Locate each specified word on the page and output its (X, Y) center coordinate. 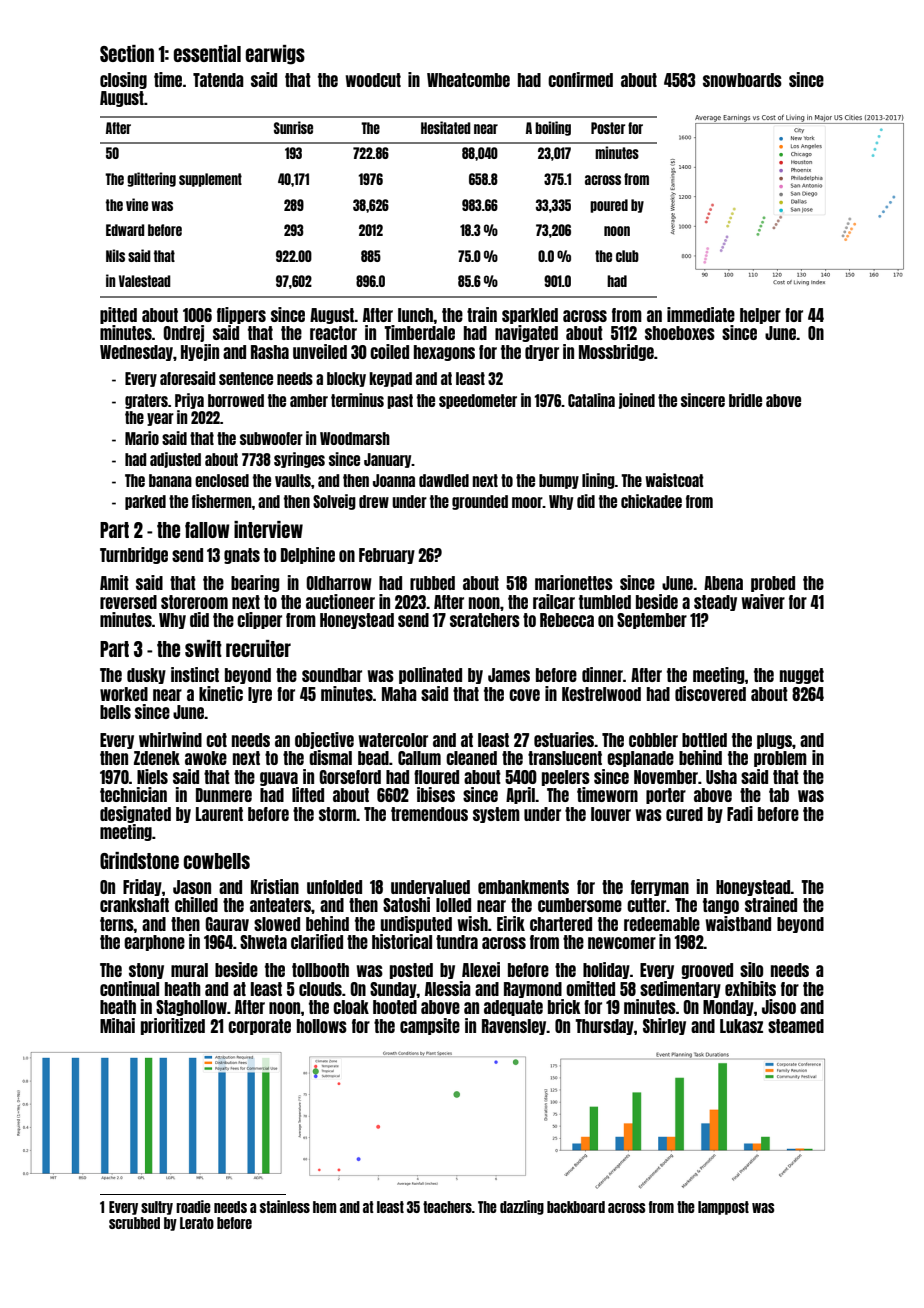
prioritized (173, 1026)
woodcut (373, 80)
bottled (704, 740)
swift (203, 648)
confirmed (580, 79)
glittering (151, 179)
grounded (480, 502)
